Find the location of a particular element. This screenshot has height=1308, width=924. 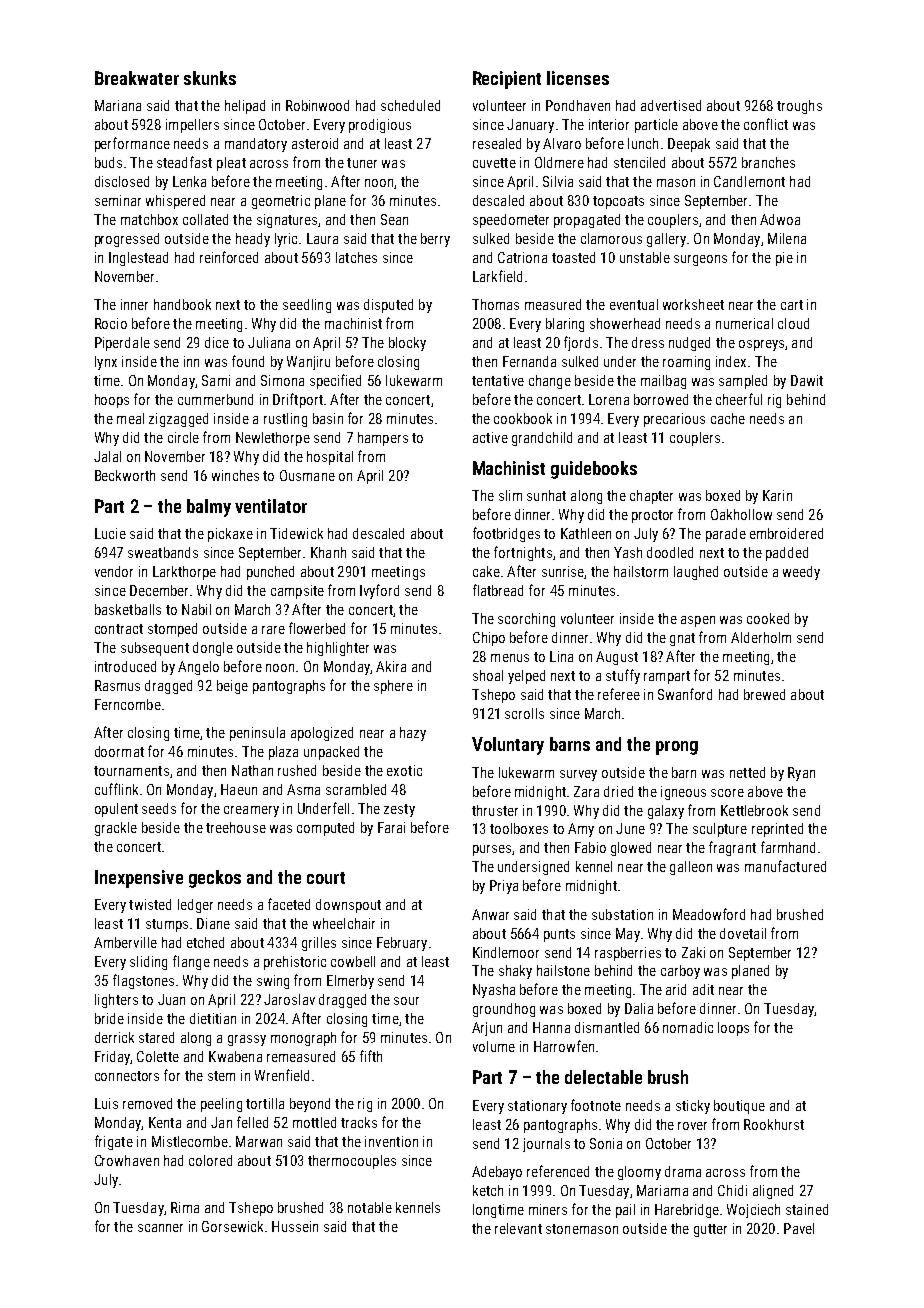

Recipient is located at coordinates (507, 80).
